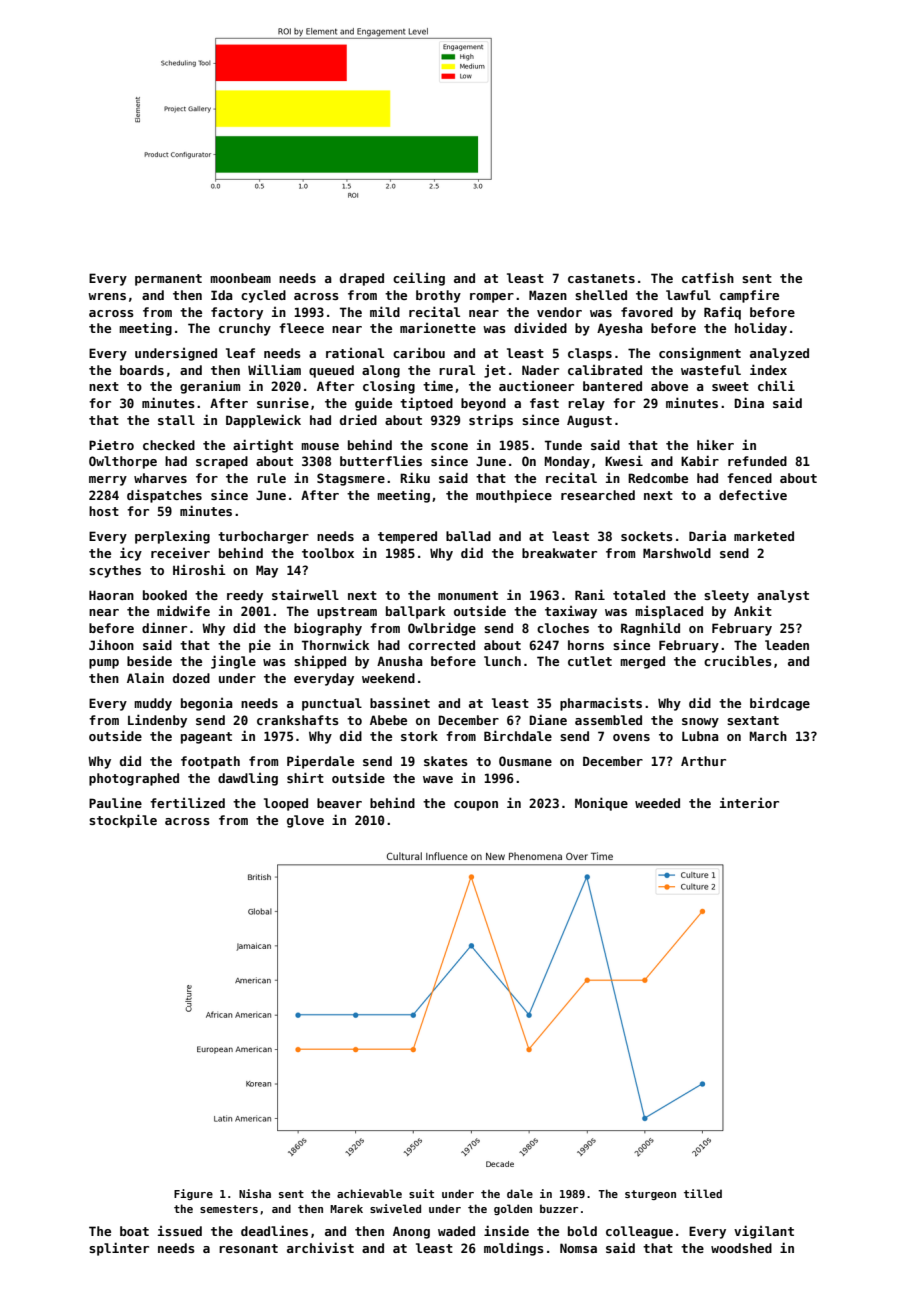  I want to click on draped, so click(362, 279).
